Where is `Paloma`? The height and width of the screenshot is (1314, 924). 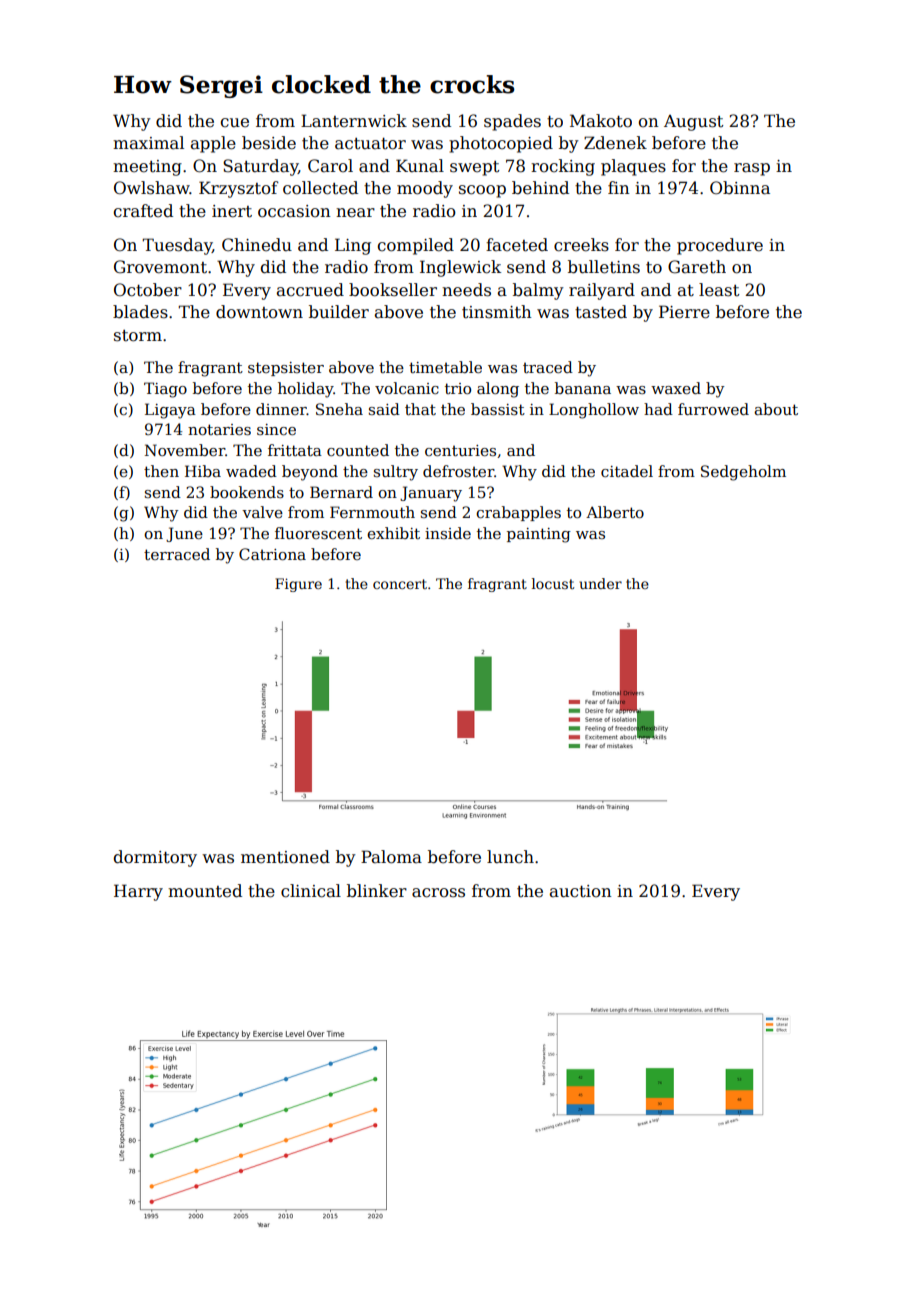 Paloma is located at coordinates (391, 857).
